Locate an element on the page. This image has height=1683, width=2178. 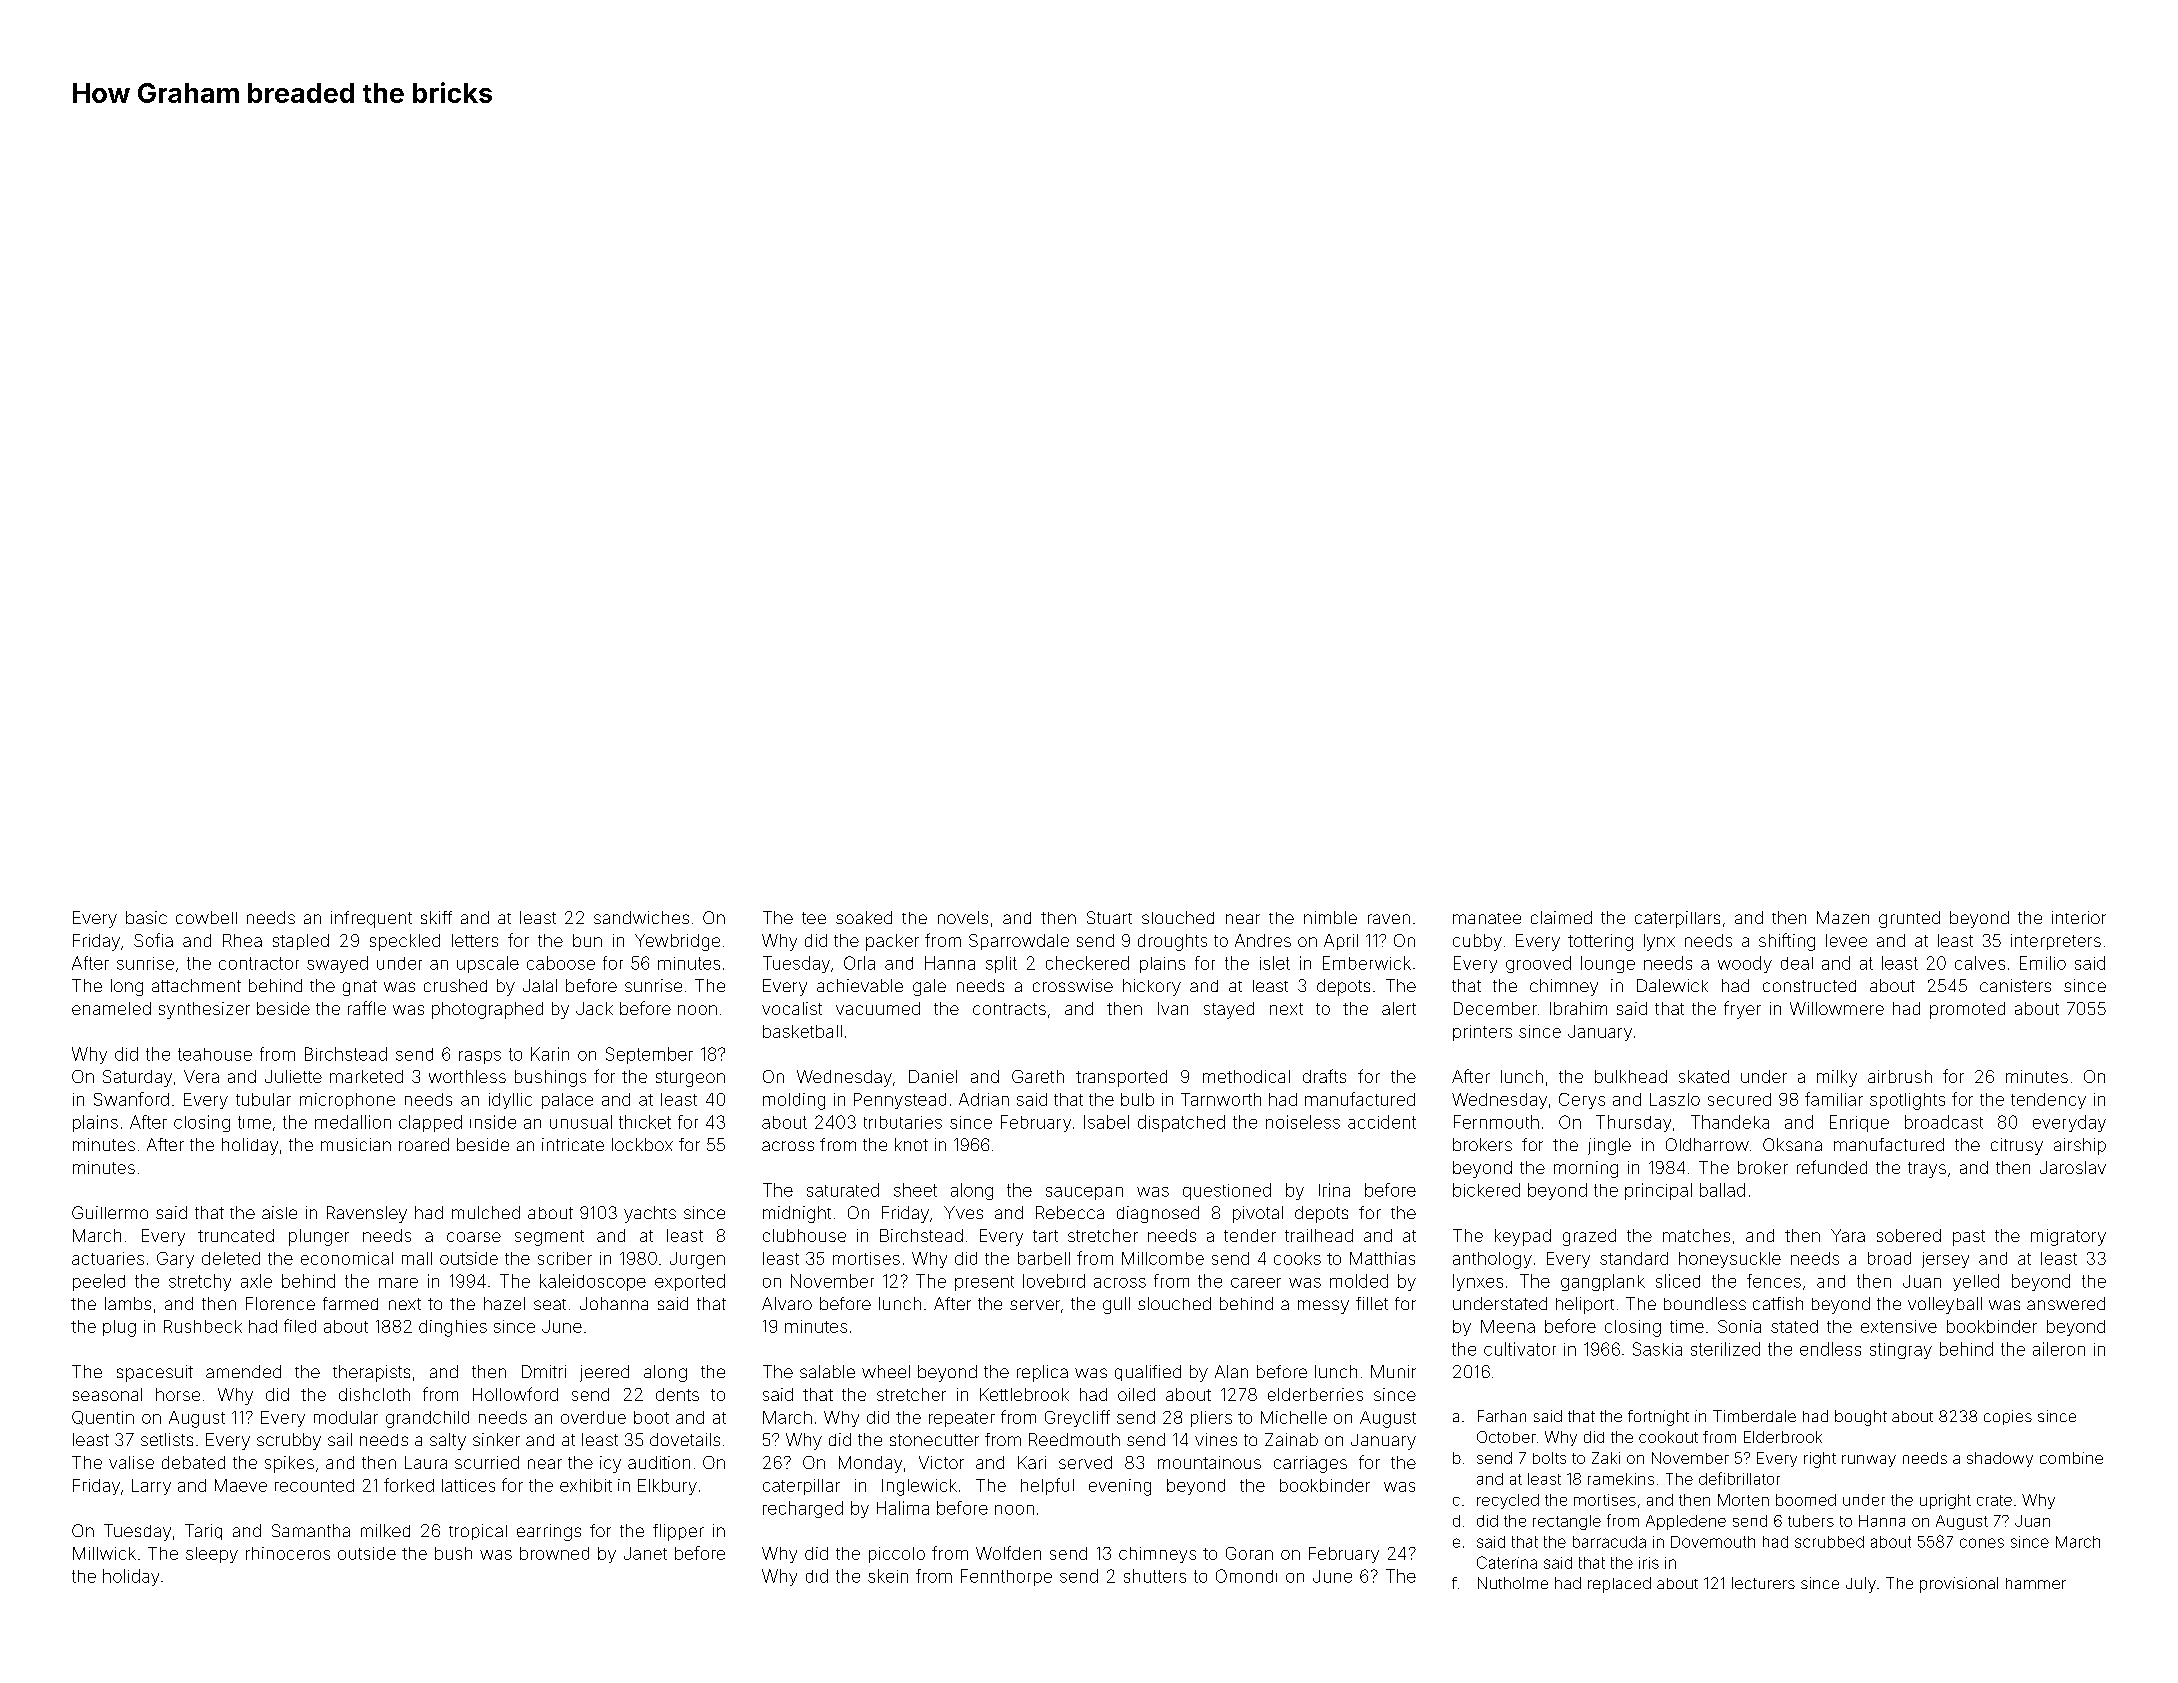
horse is located at coordinates (178, 1394).
